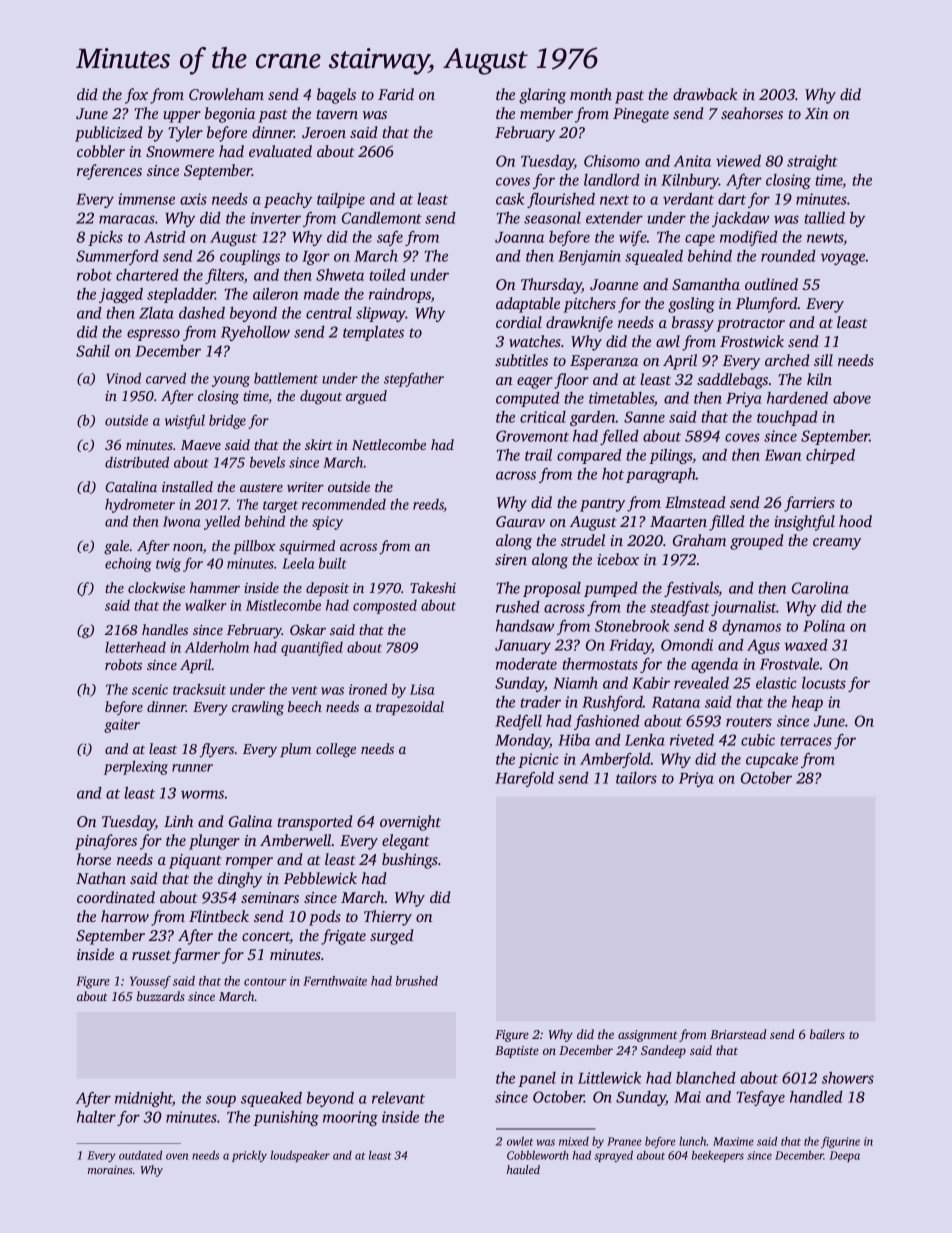 The height and width of the image is (1233, 952). Describe the element at coordinates (135, 647) in the image. I see `letterhead` at that location.
